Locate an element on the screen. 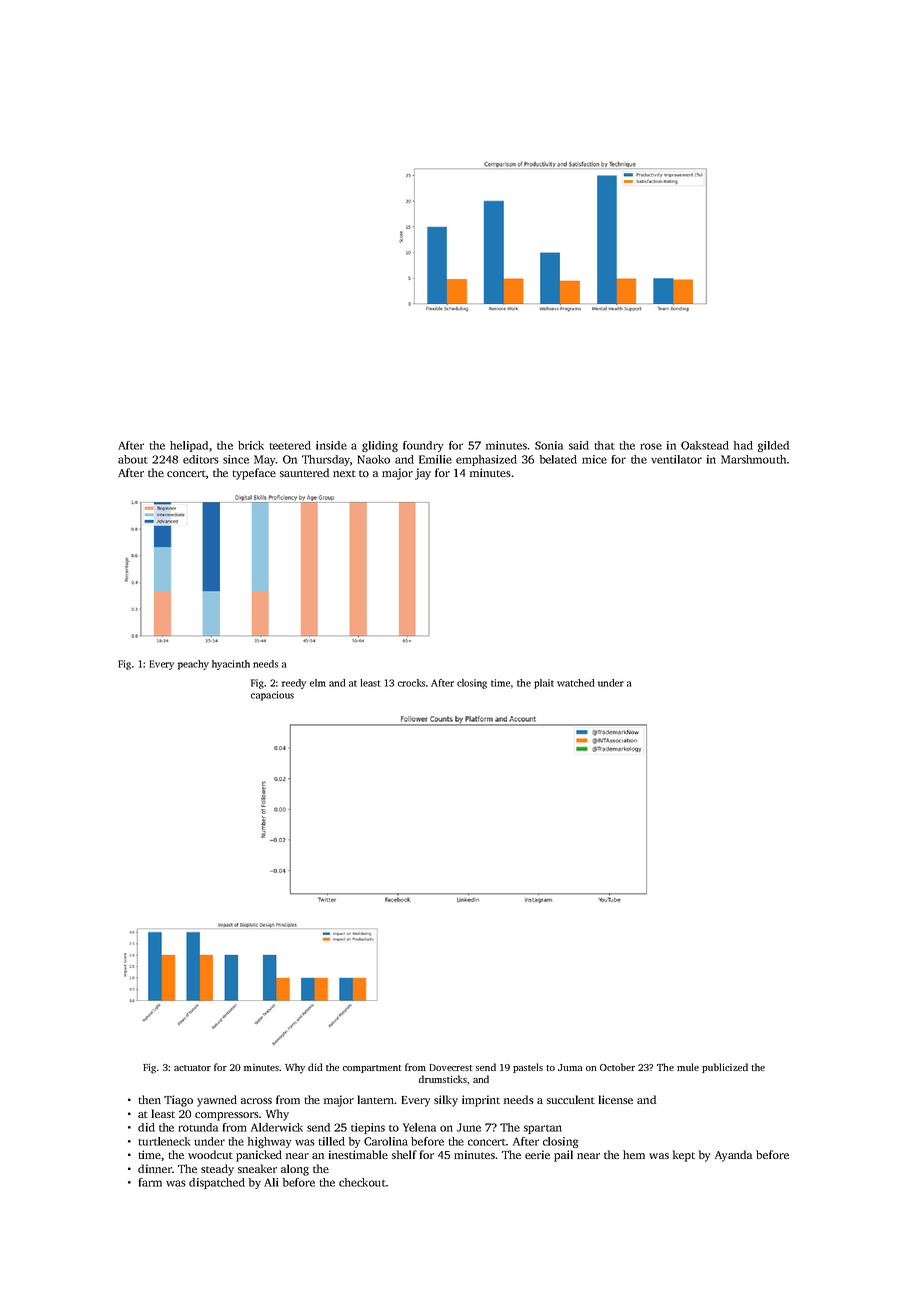  mule is located at coordinates (688, 1067).
